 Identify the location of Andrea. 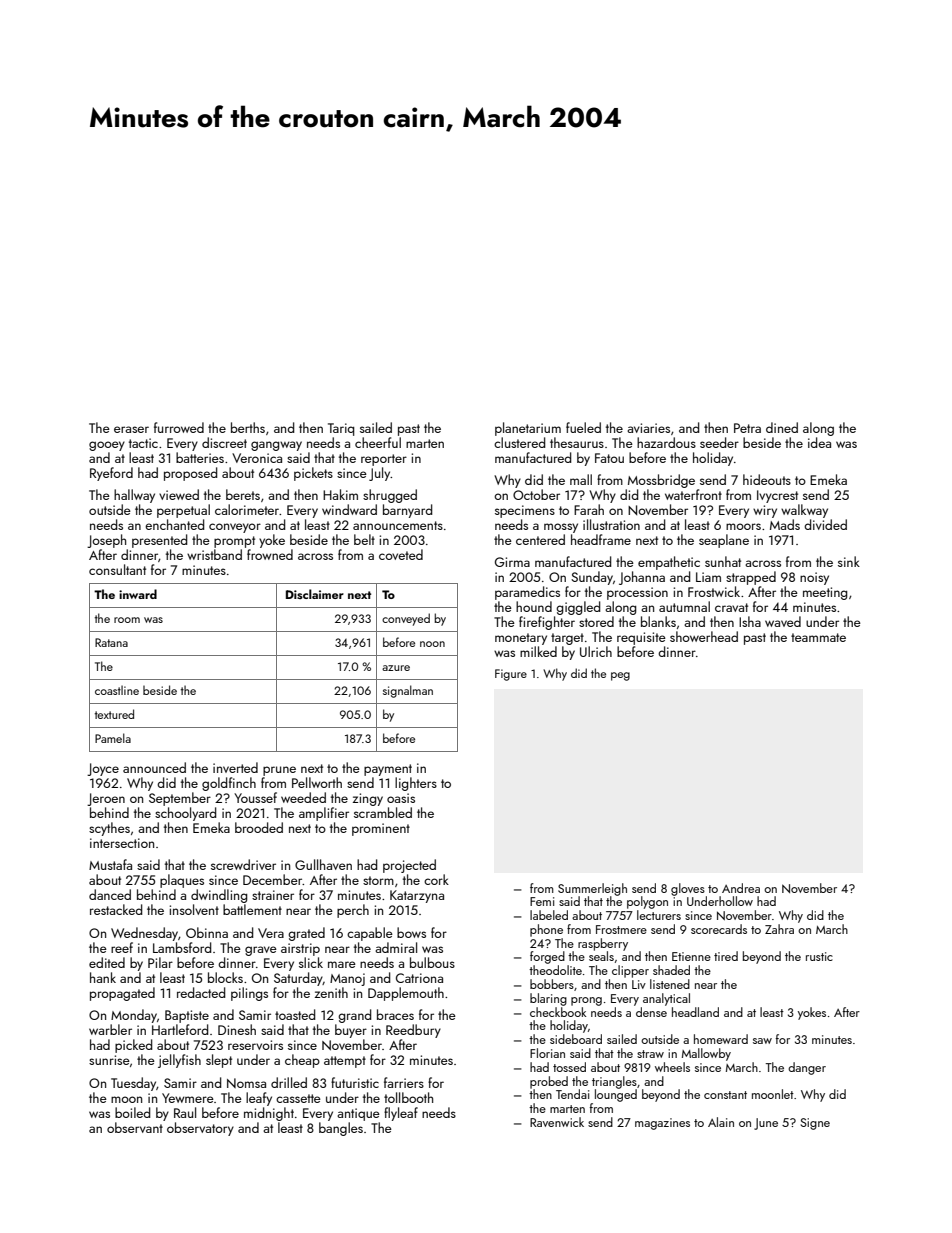
(741, 888).
